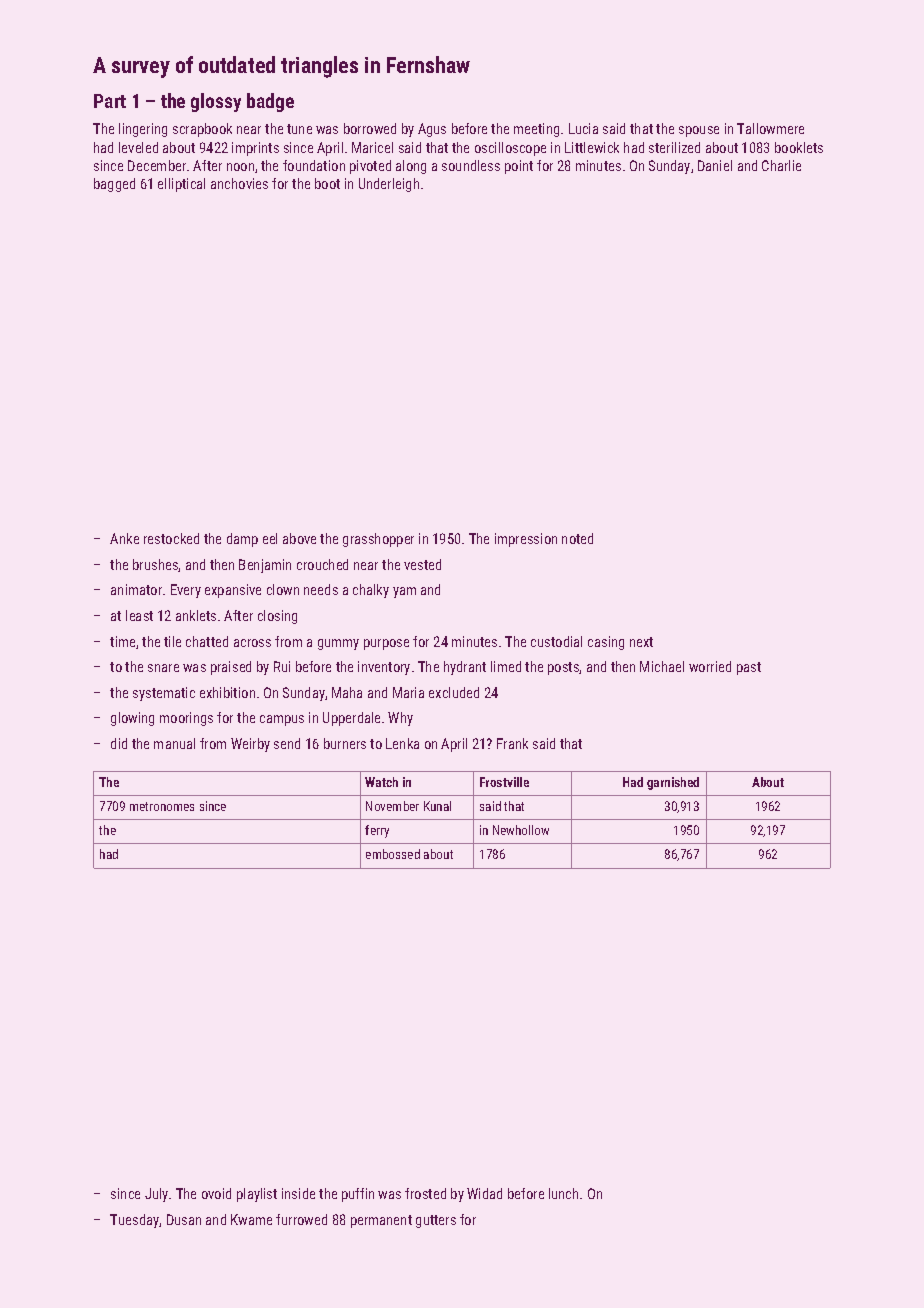  What do you see at coordinates (715, 165) in the image?
I see `Daniel` at bounding box center [715, 165].
